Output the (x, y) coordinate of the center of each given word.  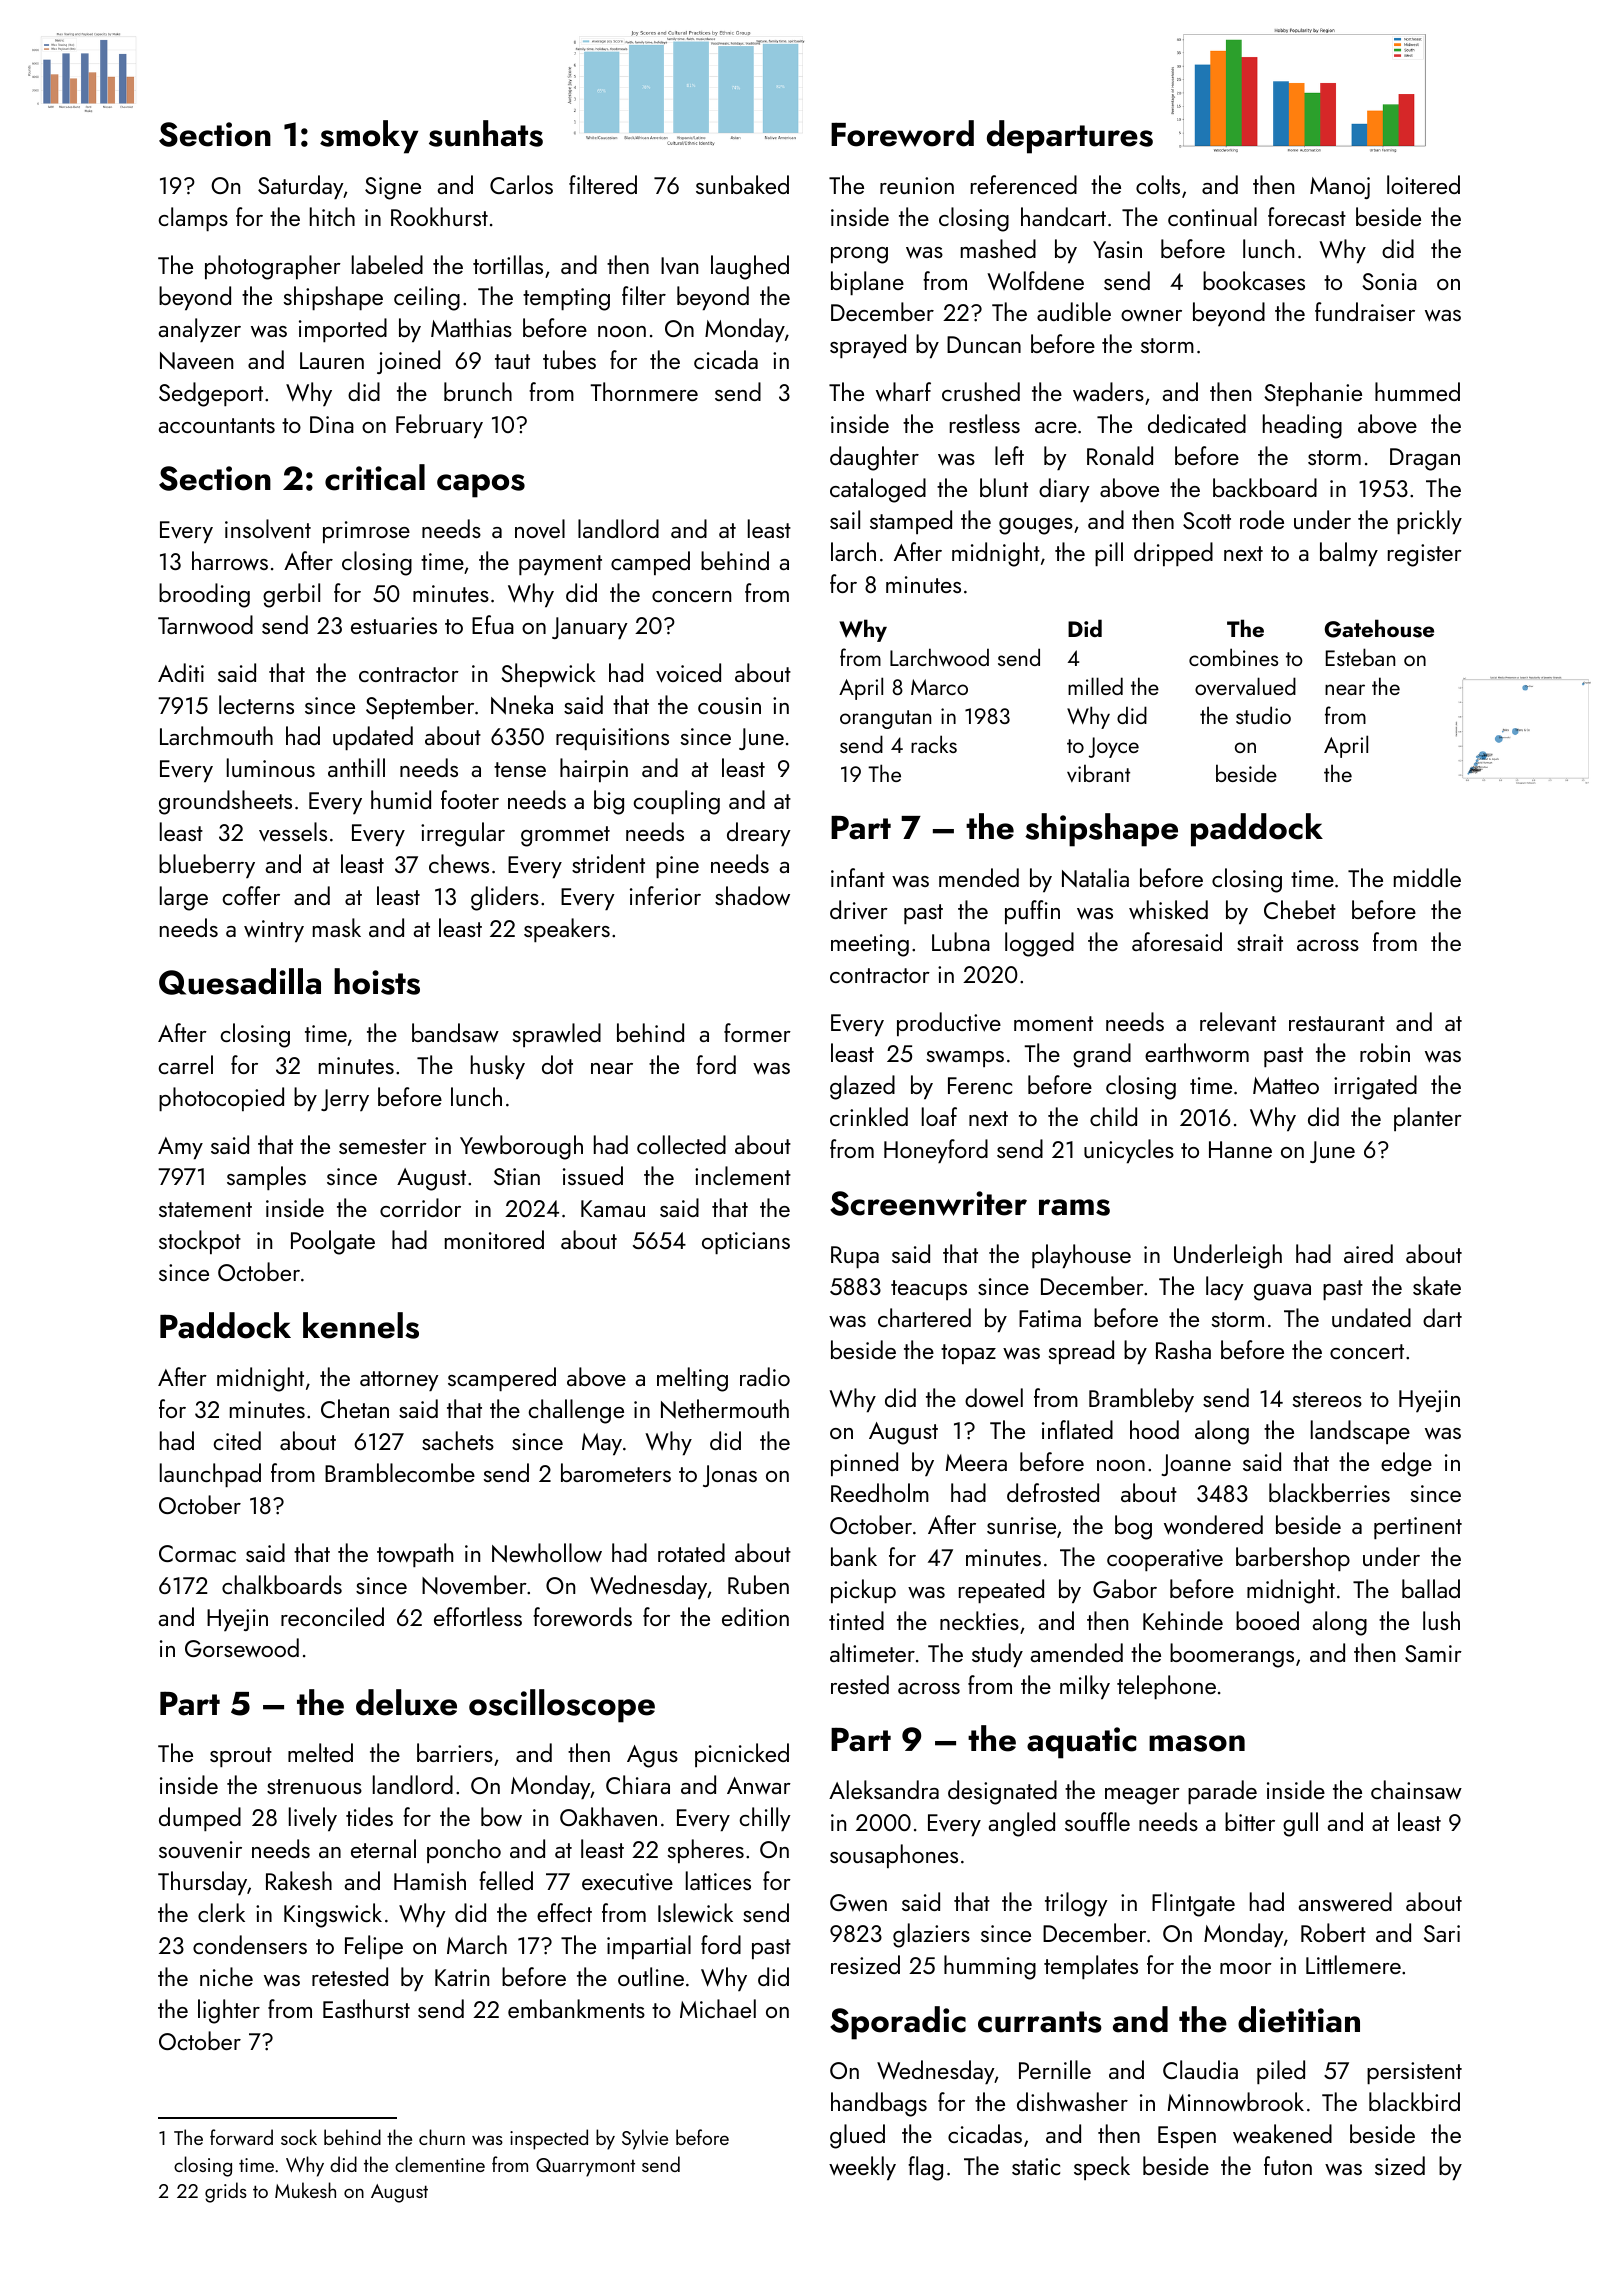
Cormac (197, 1553)
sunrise (1021, 1525)
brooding (204, 595)
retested (350, 1976)
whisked (1168, 910)
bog (1133, 1527)
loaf (939, 1116)
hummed (1417, 391)
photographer (273, 267)
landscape (1360, 1432)
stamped (911, 522)
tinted (856, 1620)
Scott (1207, 520)
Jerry (345, 1100)
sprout (241, 1757)
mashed (998, 248)
